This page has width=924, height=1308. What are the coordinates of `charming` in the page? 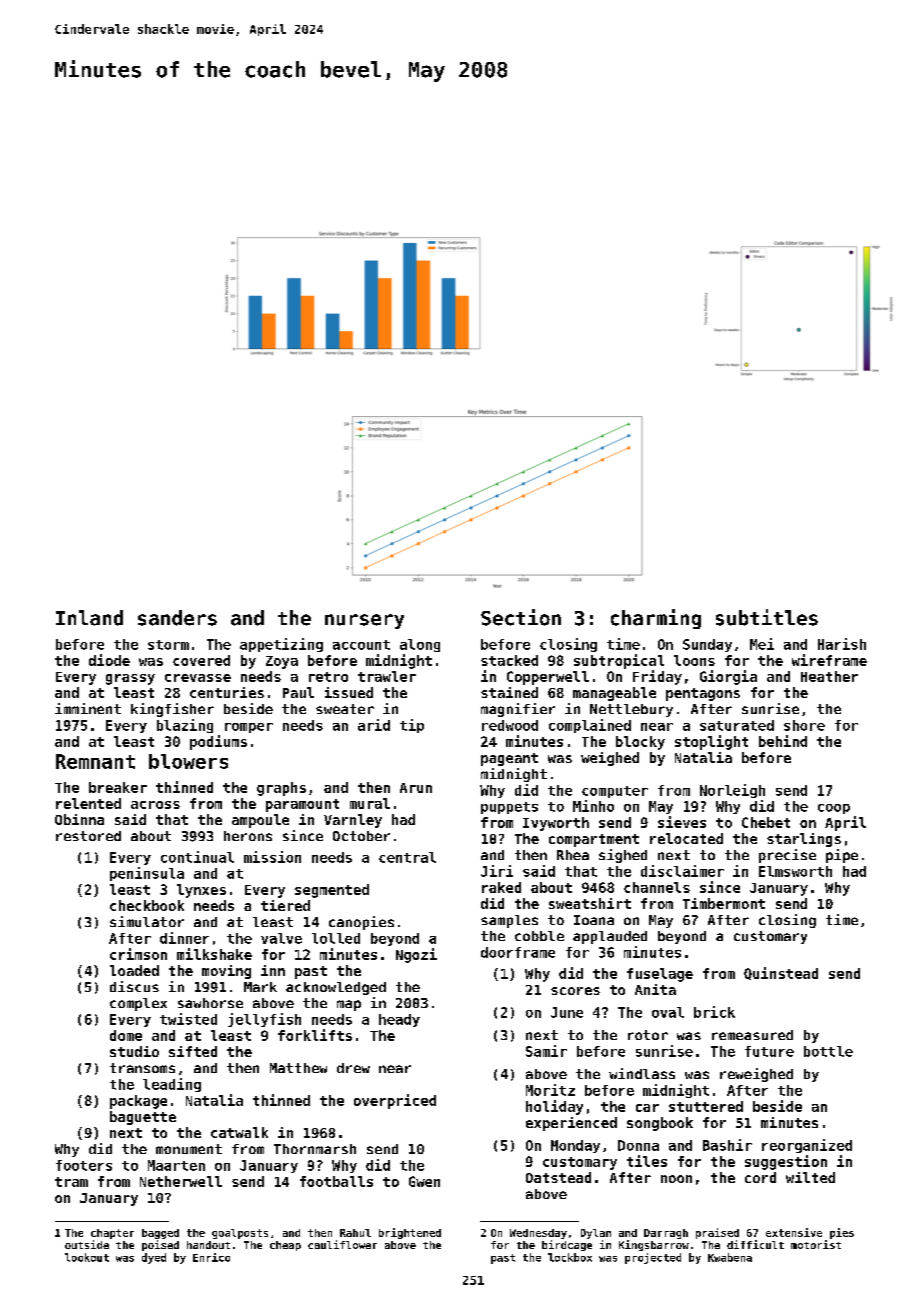 It's located at (656, 619).
